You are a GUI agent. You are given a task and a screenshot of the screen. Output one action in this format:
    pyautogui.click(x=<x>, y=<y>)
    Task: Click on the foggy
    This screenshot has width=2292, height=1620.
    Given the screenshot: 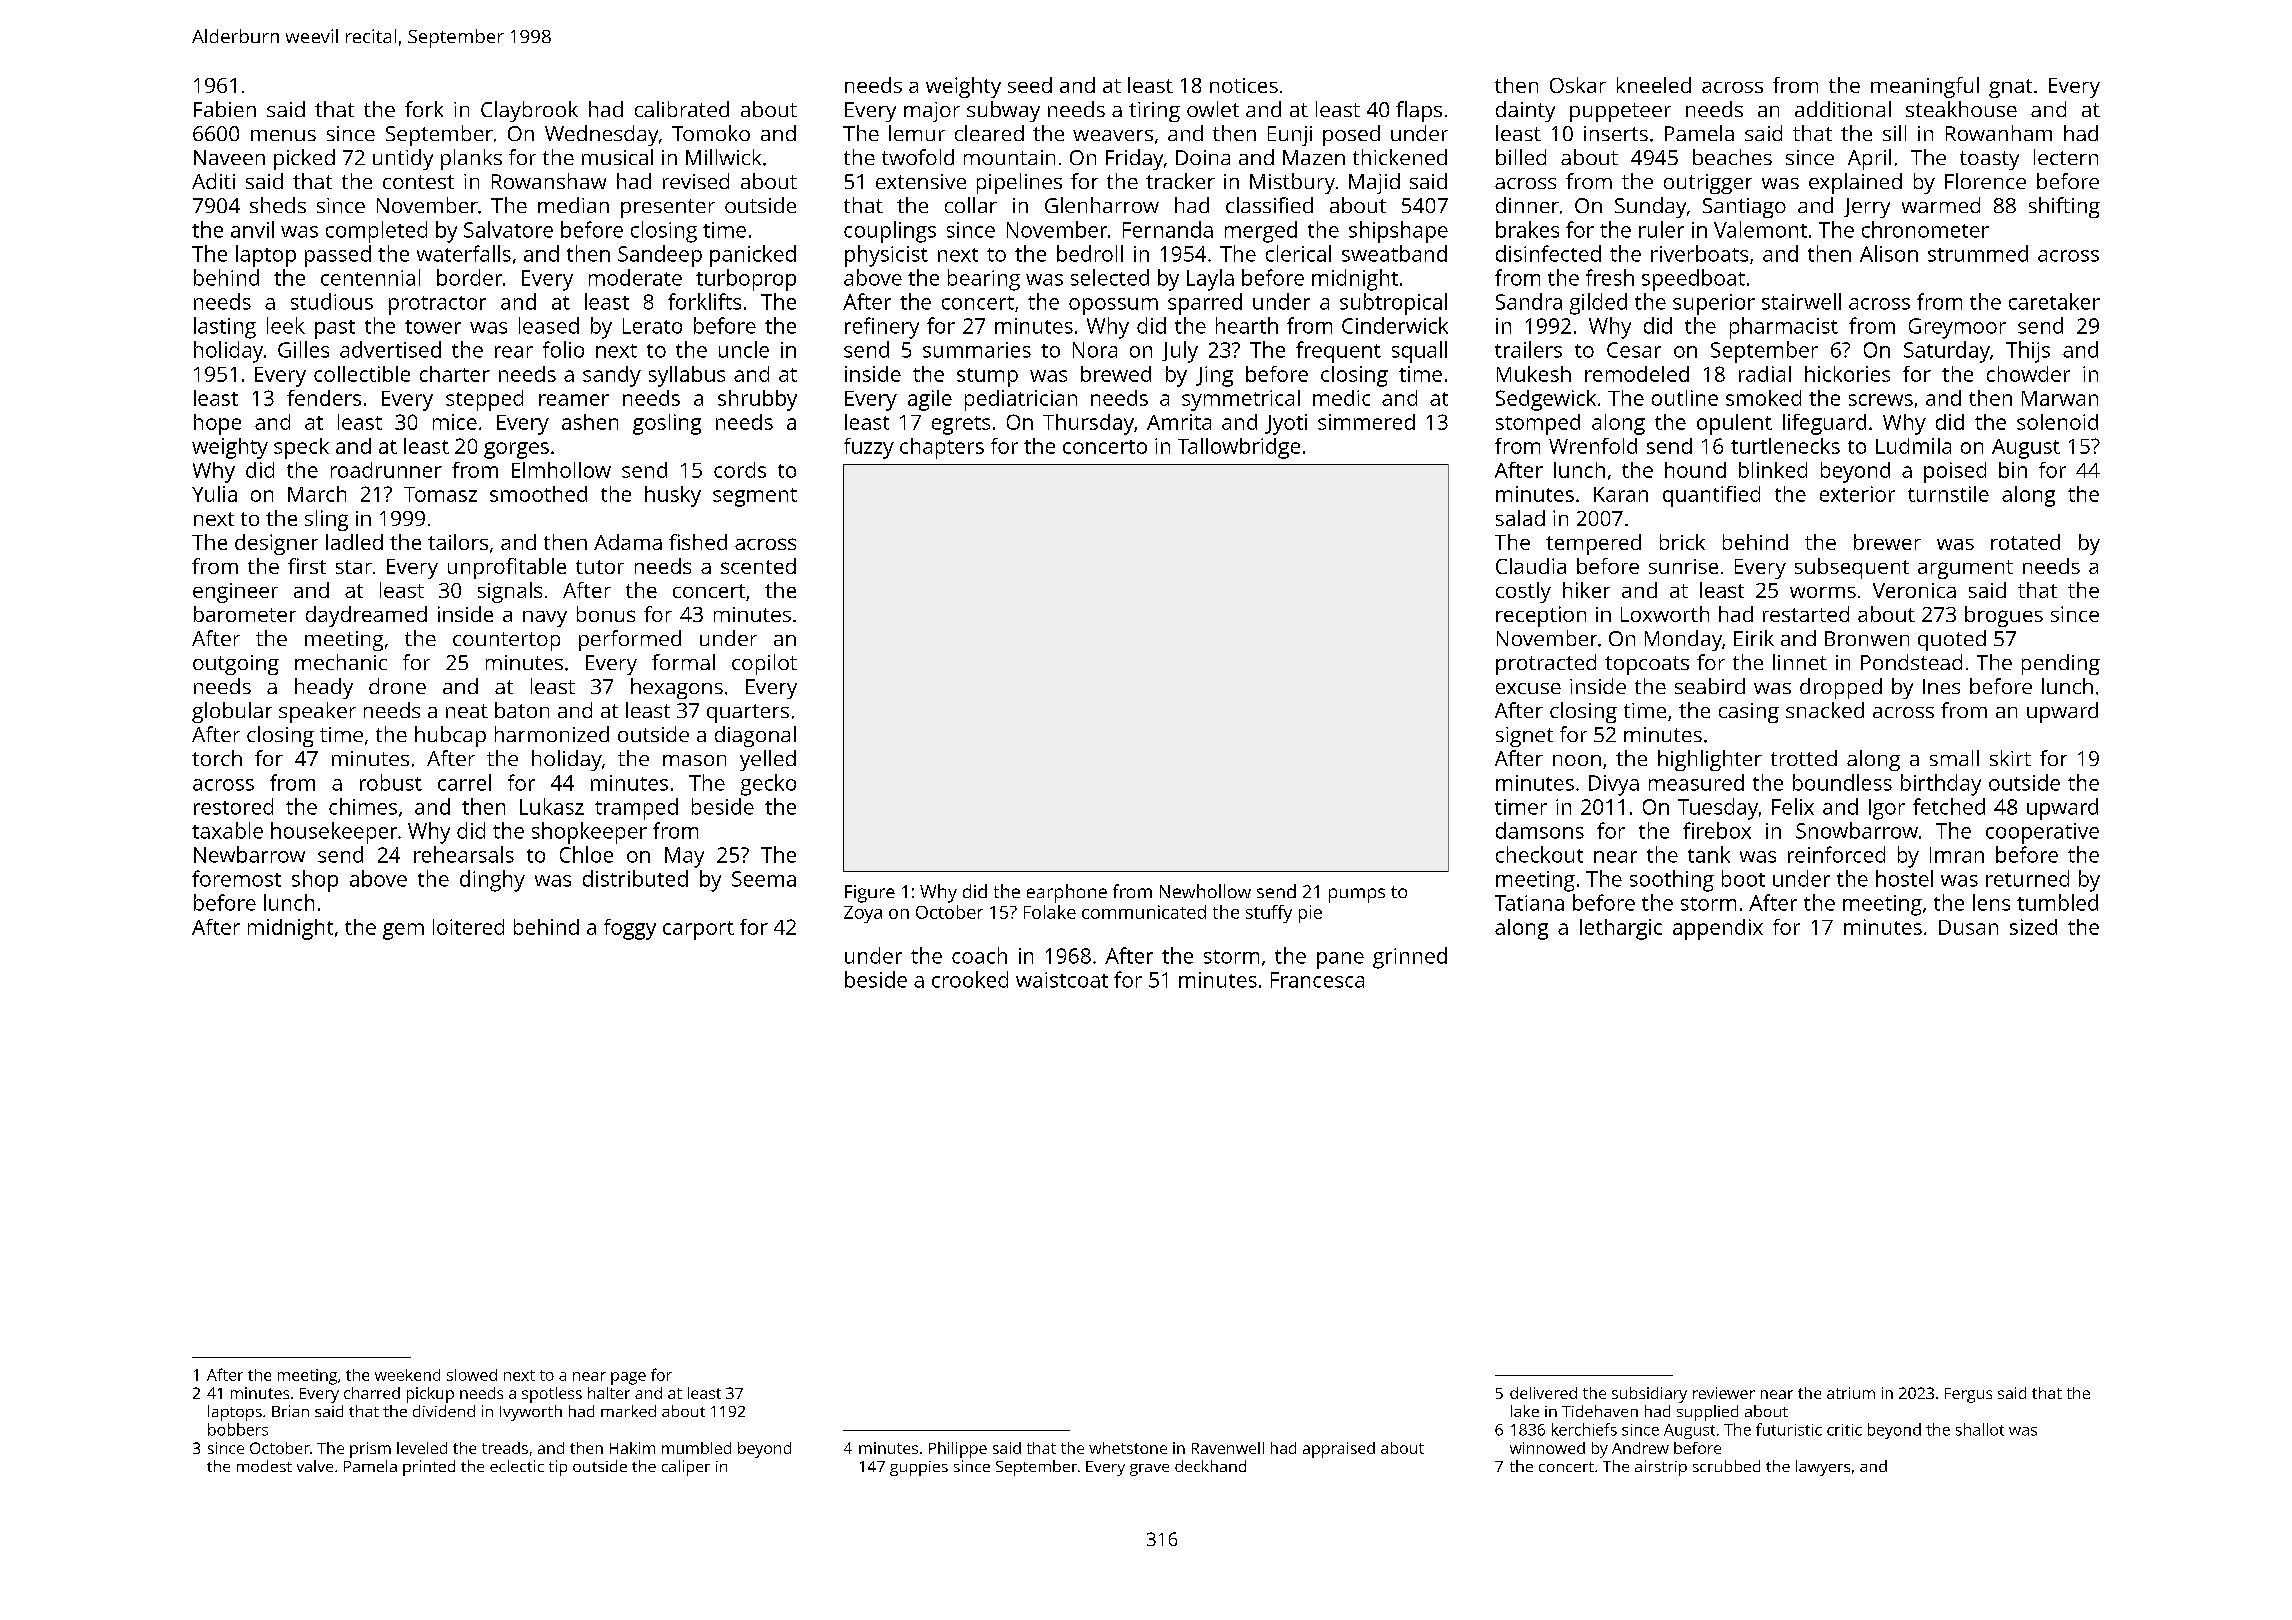 What is the action you would take?
    pyautogui.click(x=630, y=929)
